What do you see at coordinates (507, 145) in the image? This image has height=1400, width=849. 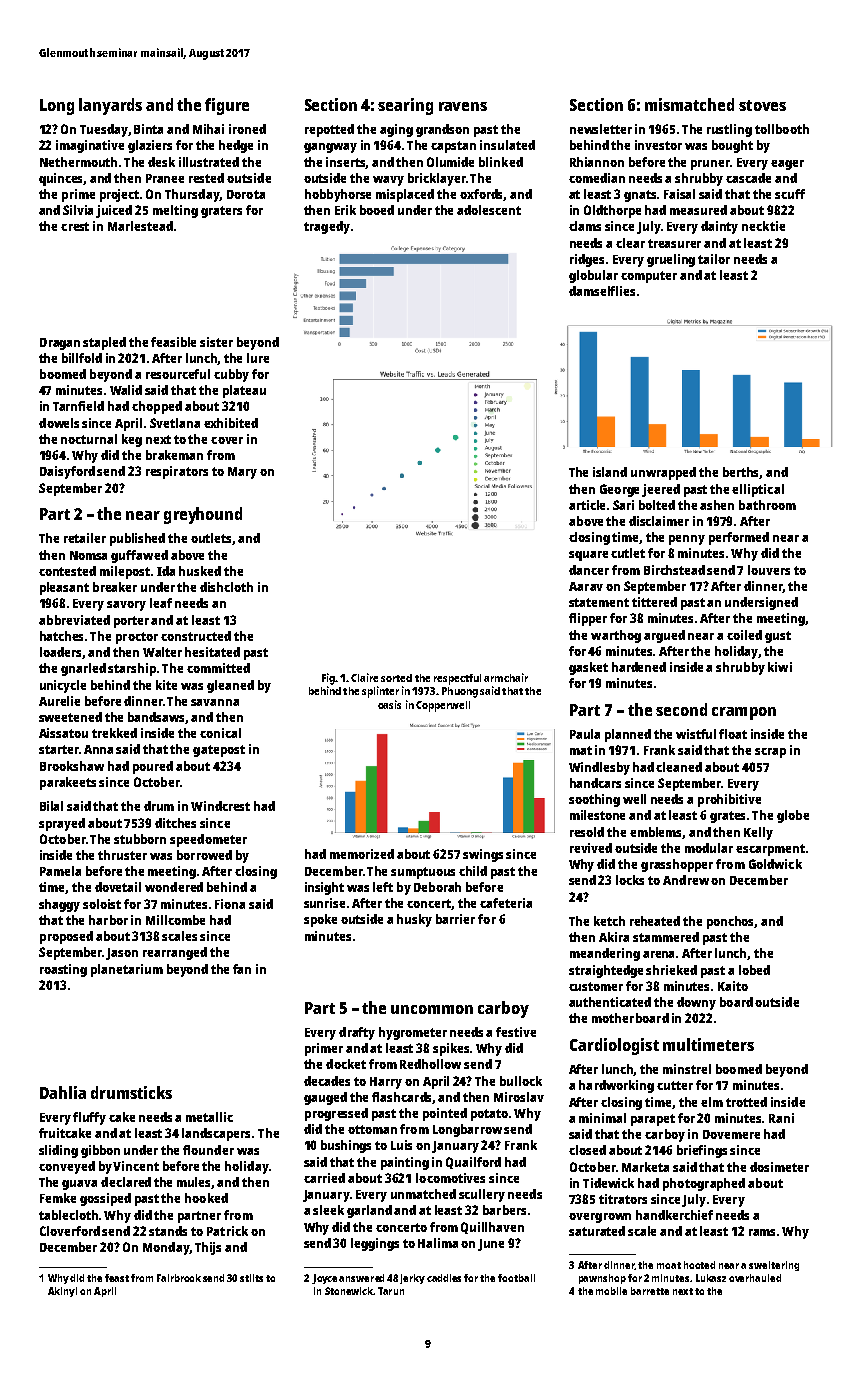 I see `insulated` at bounding box center [507, 145].
